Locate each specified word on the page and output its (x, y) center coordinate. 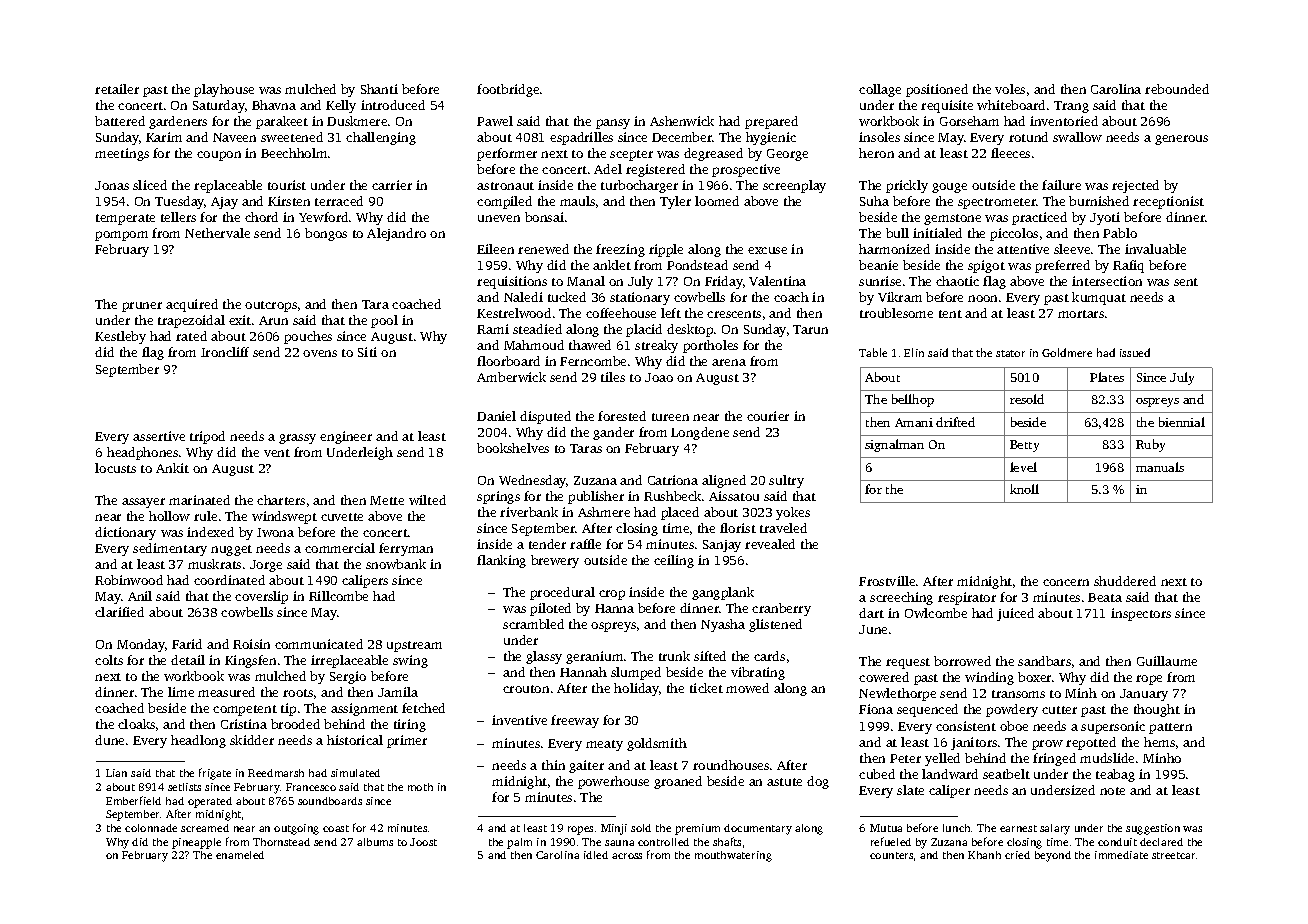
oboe (1014, 726)
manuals (1160, 467)
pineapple (196, 843)
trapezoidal (191, 321)
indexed (210, 532)
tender (547, 544)
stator (1010, 353)
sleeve (1072, 249)
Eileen (495, 249)
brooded (295, 724)
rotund (1028, 137)
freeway (575, 721)
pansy (613, 124)
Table (873, 352)
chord (261, 217)
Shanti (379, 89)
